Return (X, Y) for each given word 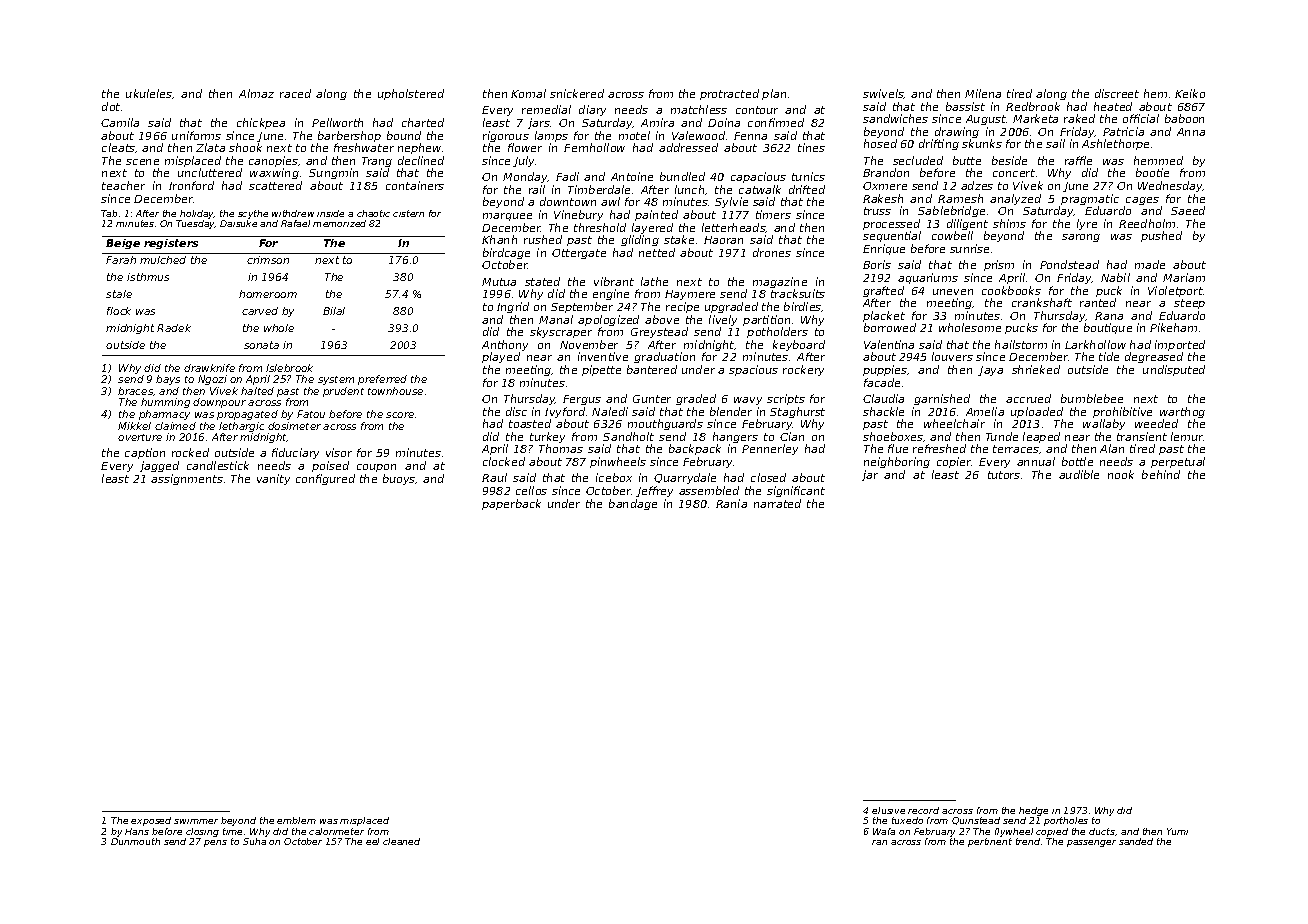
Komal (528, 93)
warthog (1182, 412)
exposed (151, 821)
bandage (633, 504)
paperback (511, 504)
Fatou (311, 414)
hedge (1033, 811)
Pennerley (770, 449)
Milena (983, 93)
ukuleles (149, 94)
